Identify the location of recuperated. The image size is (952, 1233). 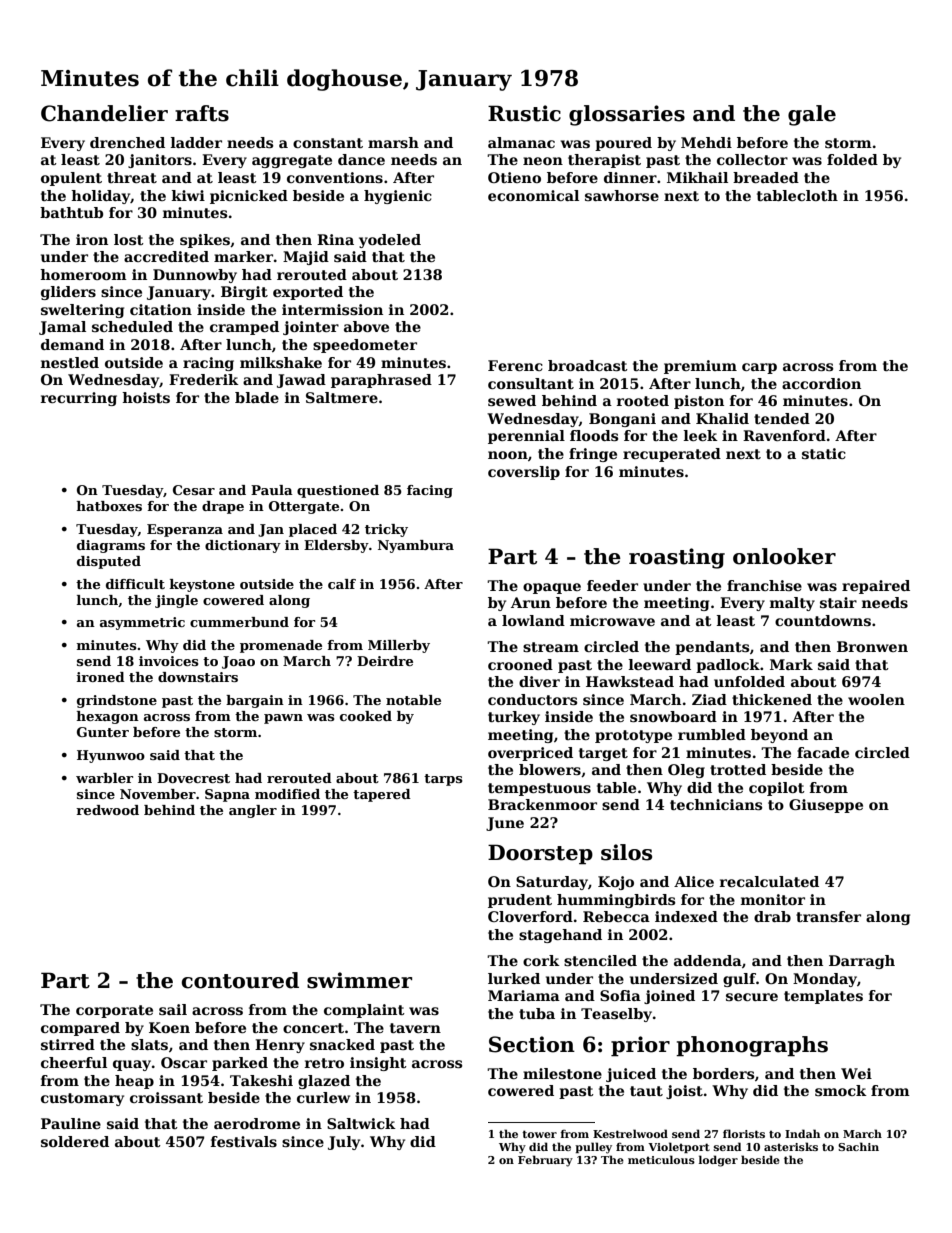
(672, 455).
